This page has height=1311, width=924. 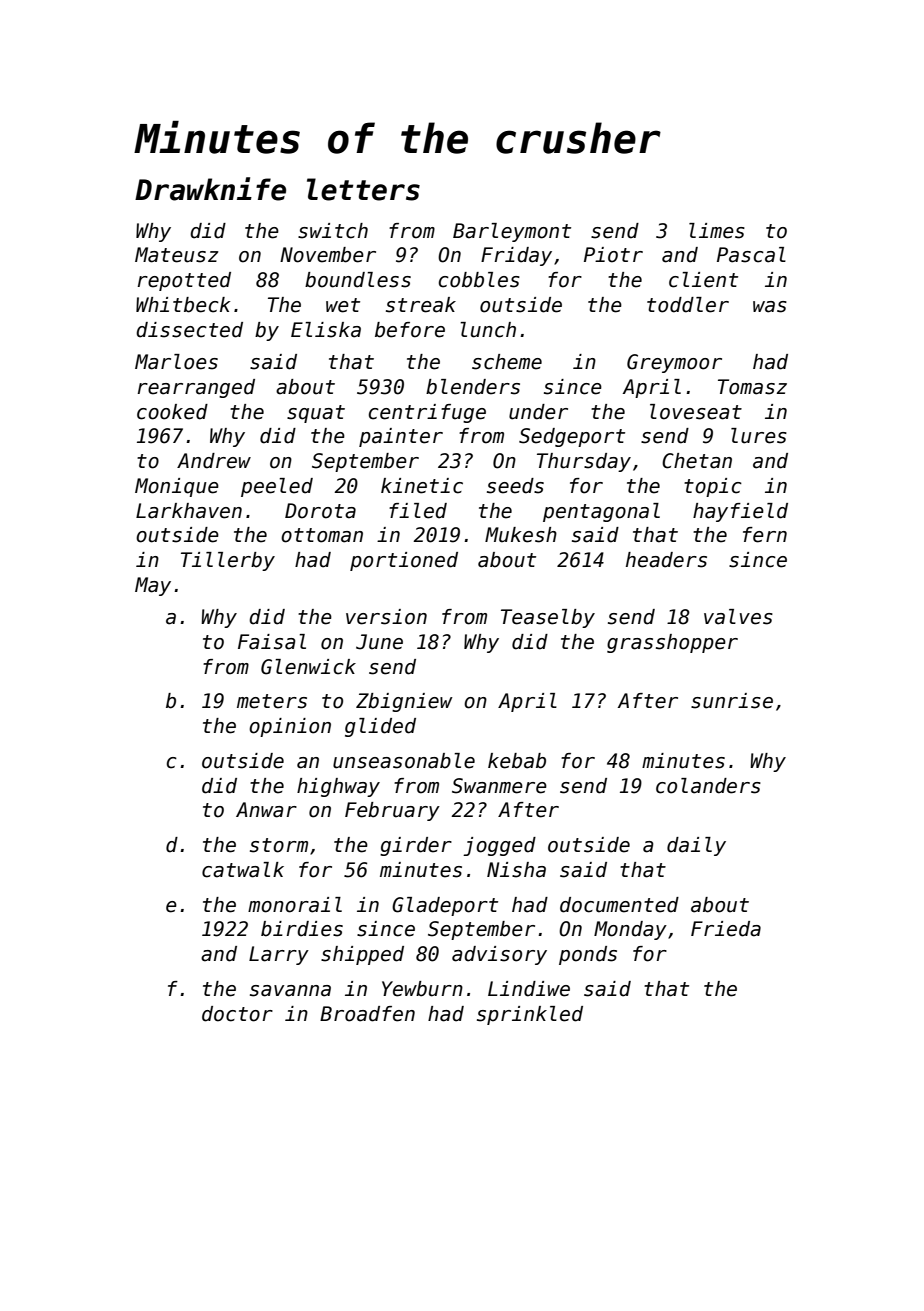 I want to click on kebab, so click(x=517, y=761).
